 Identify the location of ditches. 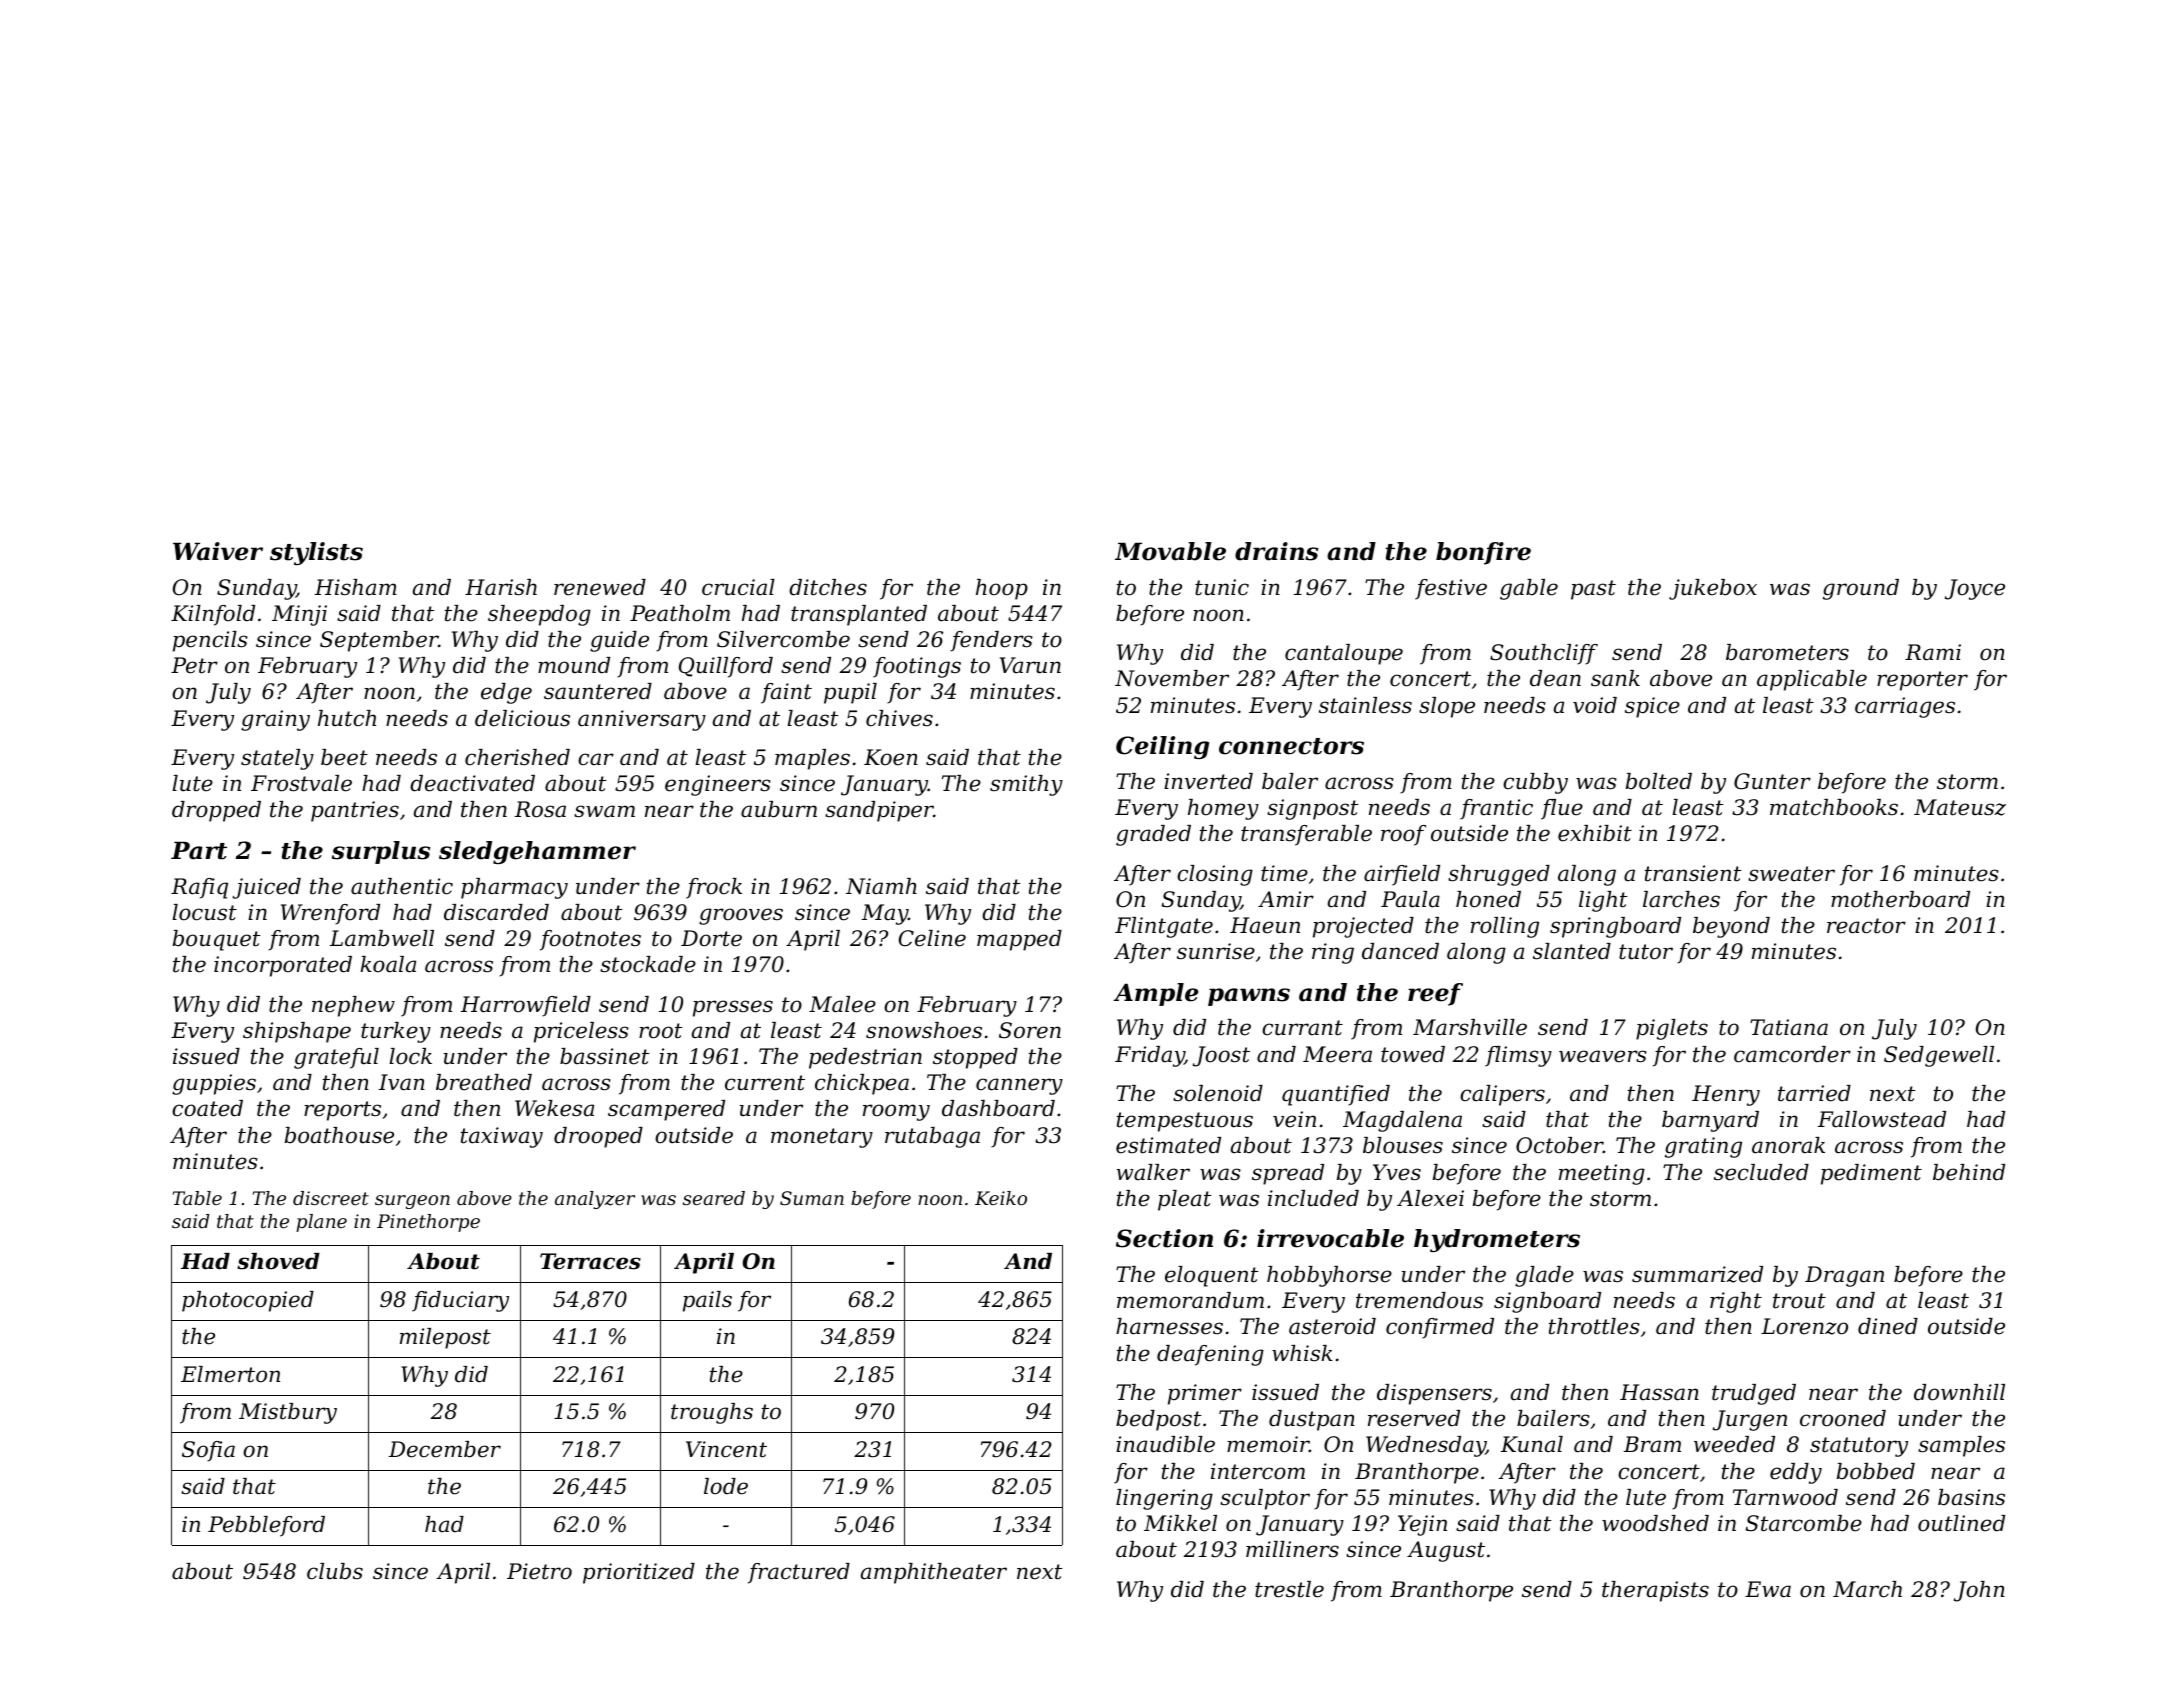
(828, 587).
